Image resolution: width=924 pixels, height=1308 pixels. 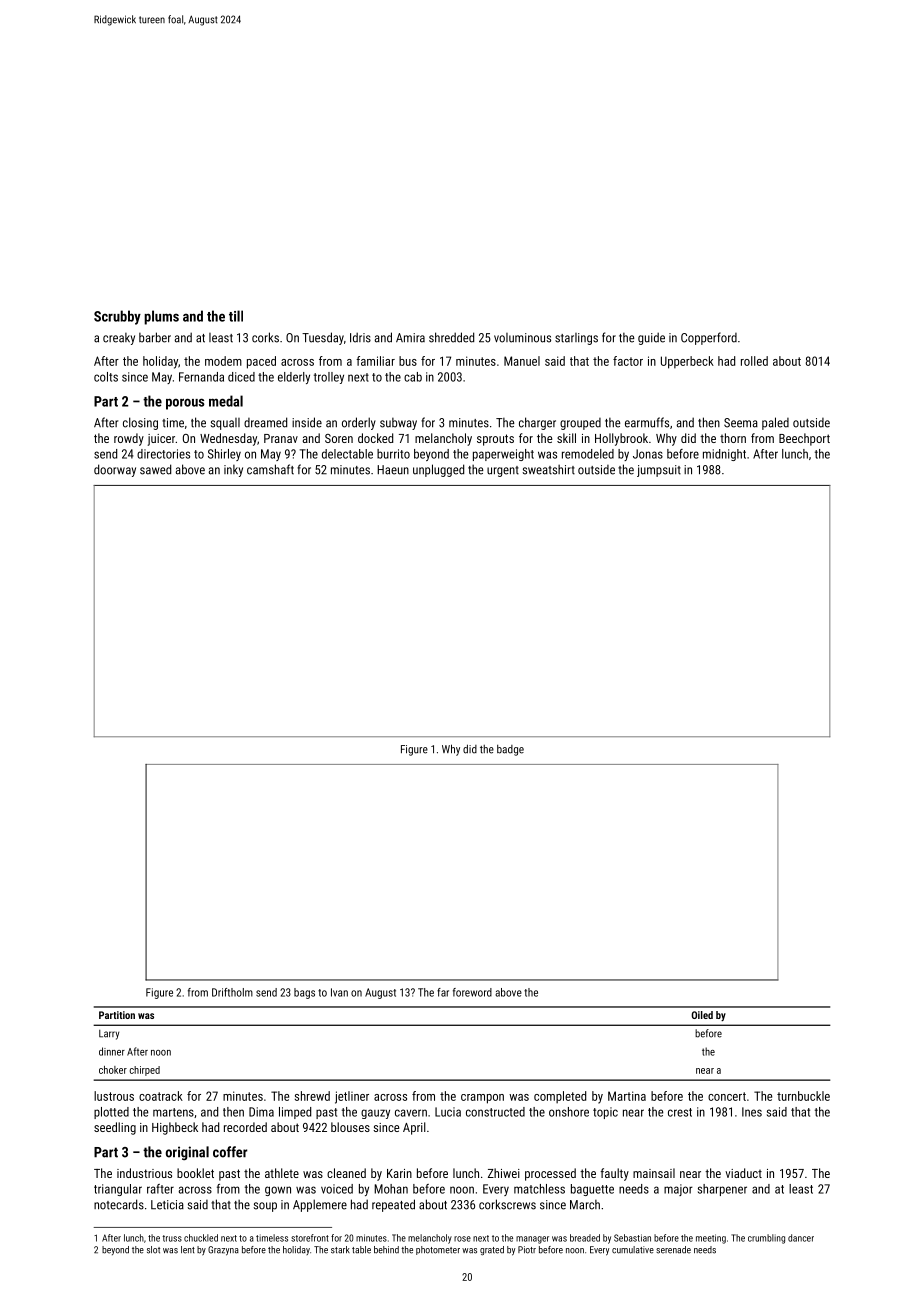 I want to click on plums, so click(x=161, y=317).
